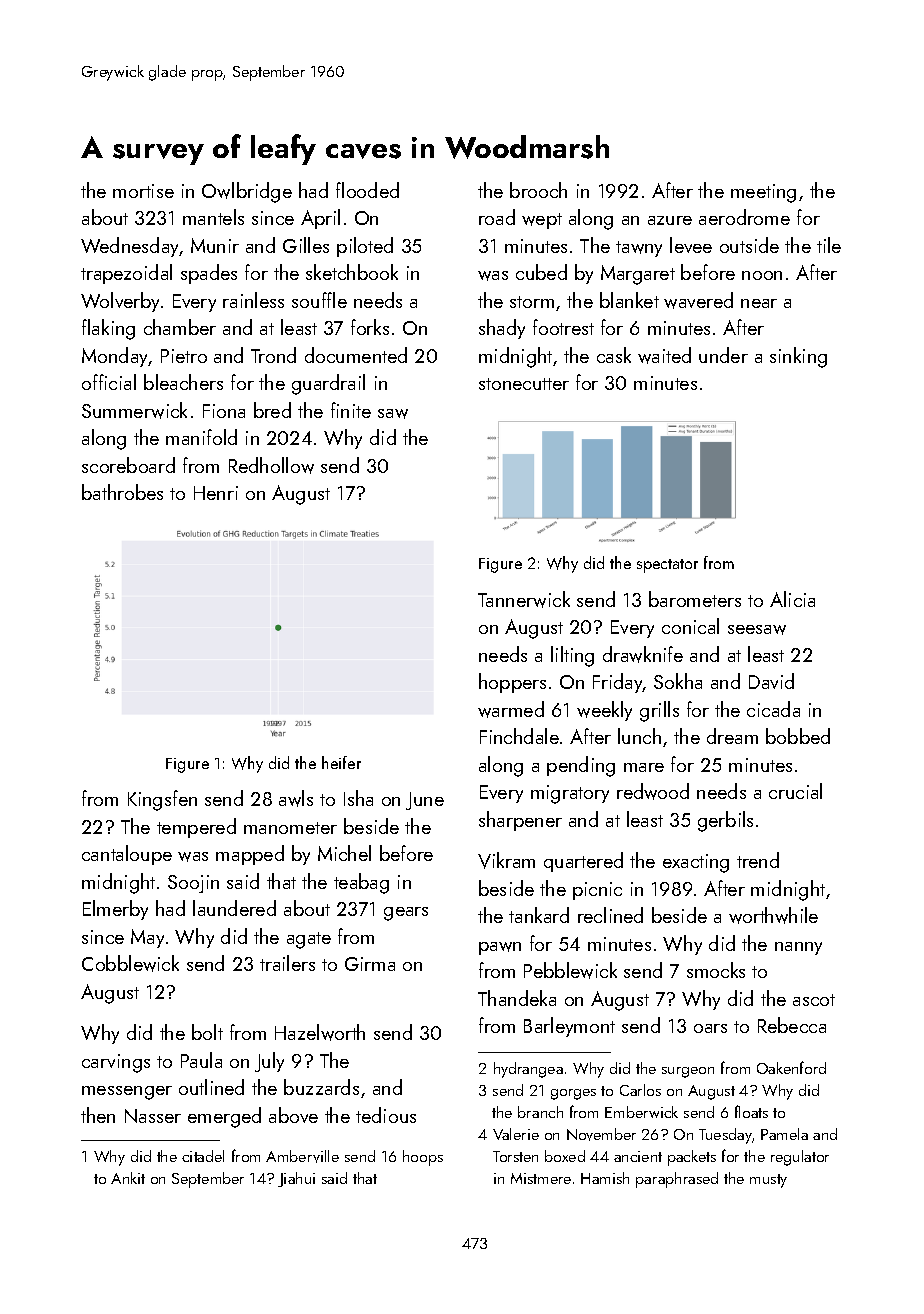  What do you see at coordinates (130, 963) in the page?
I see `Cobblewick` at bounding box center [130, 963].
